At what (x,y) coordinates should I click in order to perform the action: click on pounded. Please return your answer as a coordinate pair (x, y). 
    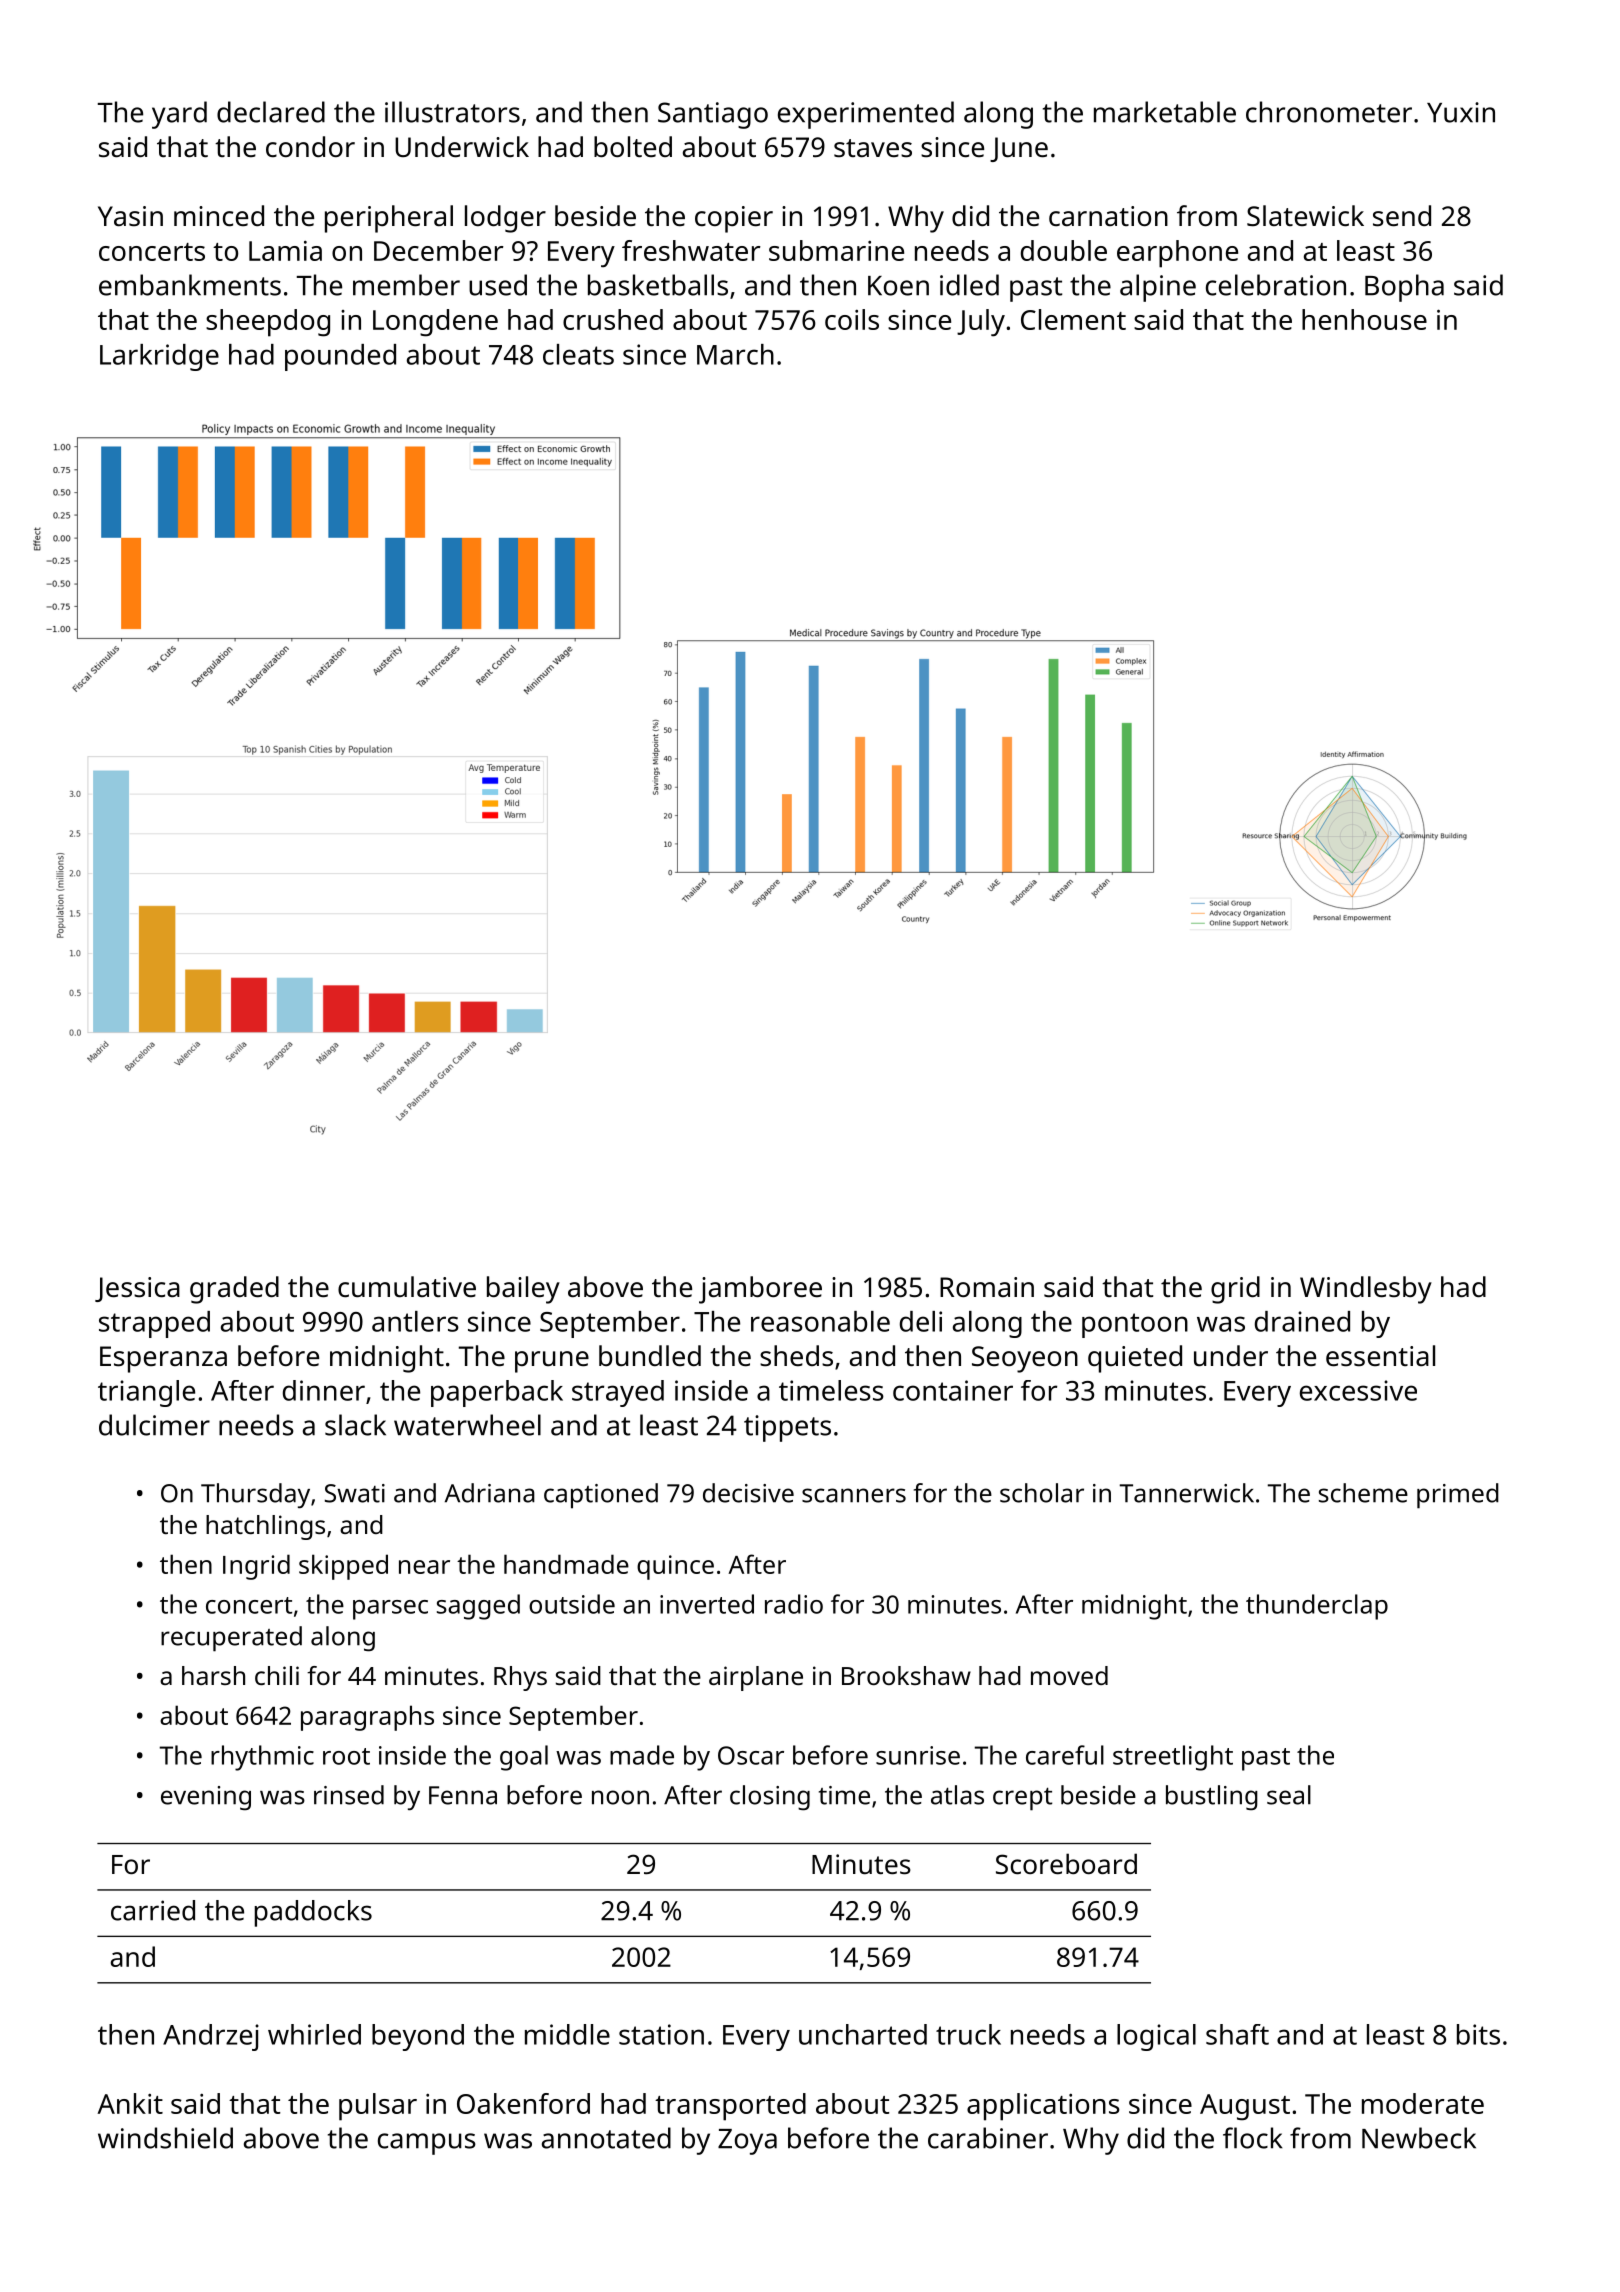
    Looking at the image, I should click on (340, 357).
